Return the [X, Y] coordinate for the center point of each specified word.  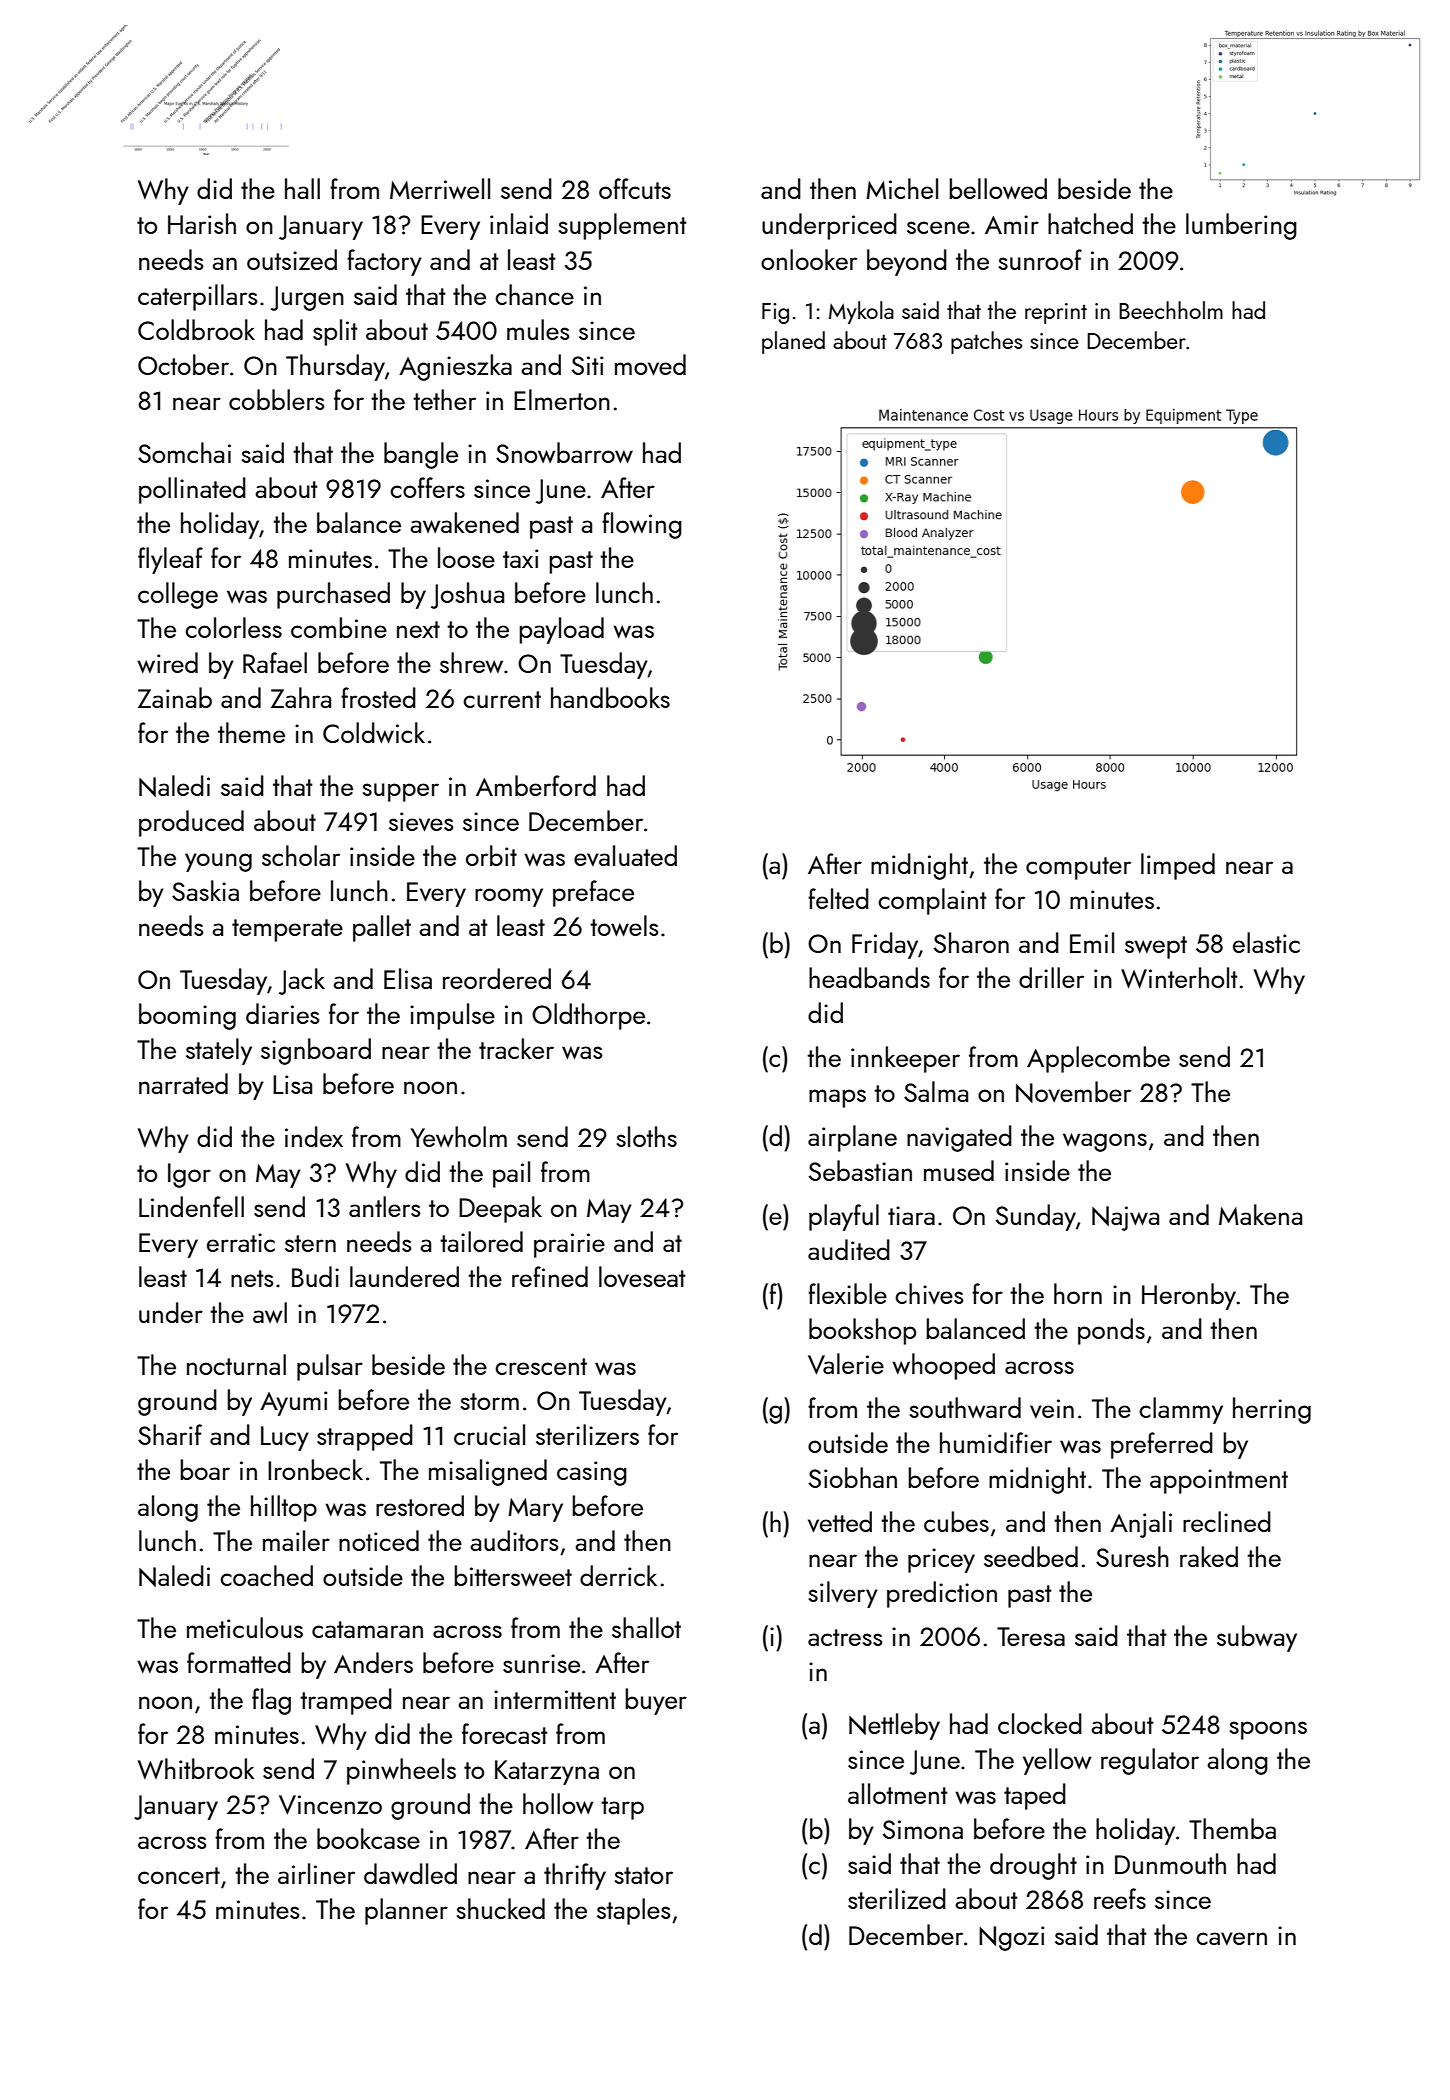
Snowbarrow [564, 453]
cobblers [277, 399]
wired [167, 662]
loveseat [642, 1276]
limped [1178, 866]
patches [986, 342]
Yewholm [459, 1136]
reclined [1227, 1521]
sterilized [897, 1898]
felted [838, 898]
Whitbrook [196, 1768]
